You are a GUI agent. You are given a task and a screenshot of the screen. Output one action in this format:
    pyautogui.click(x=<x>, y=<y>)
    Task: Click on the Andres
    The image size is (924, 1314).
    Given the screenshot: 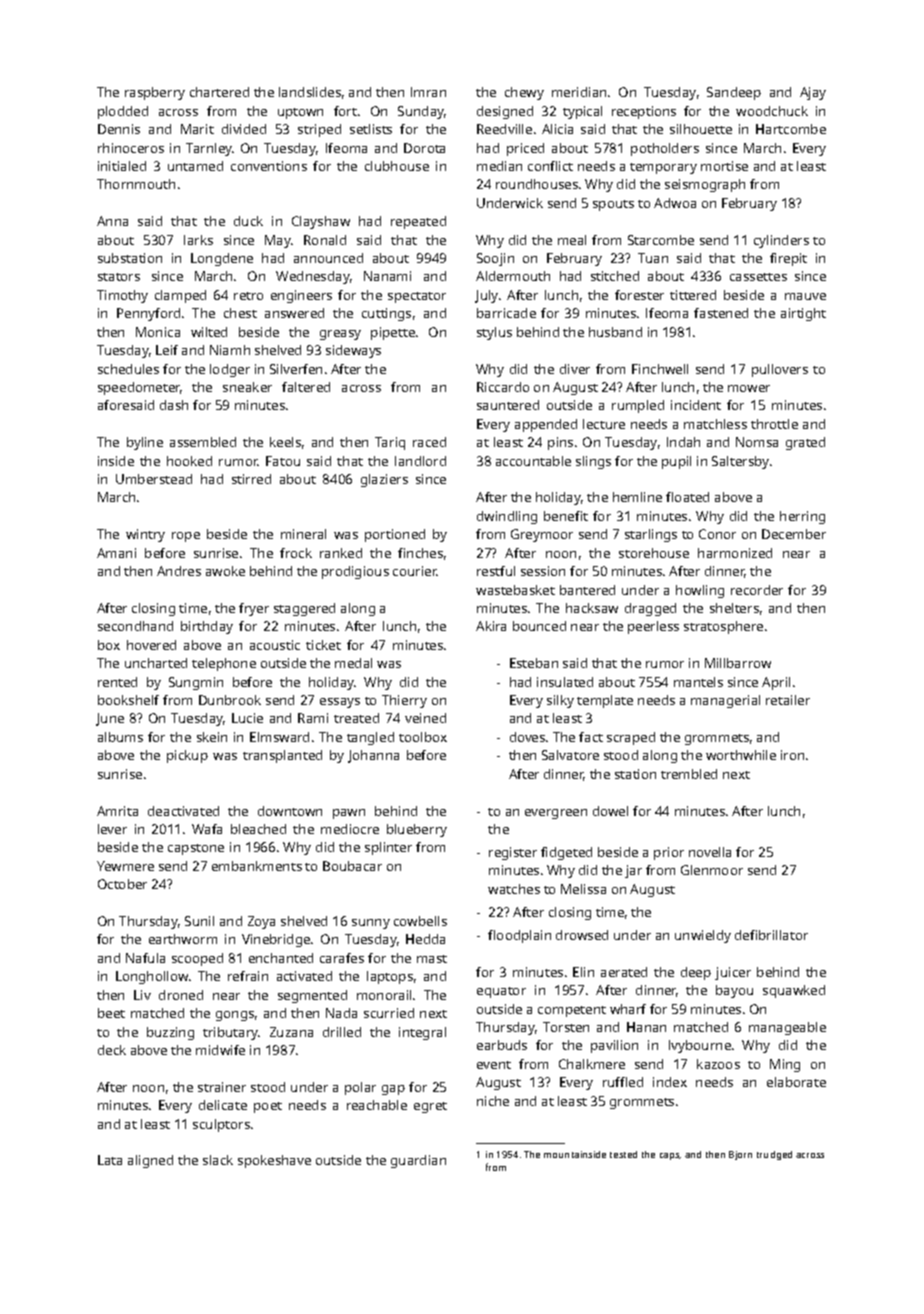 What is the action you would take?
    pyautogui.click(x=179, y=571)
